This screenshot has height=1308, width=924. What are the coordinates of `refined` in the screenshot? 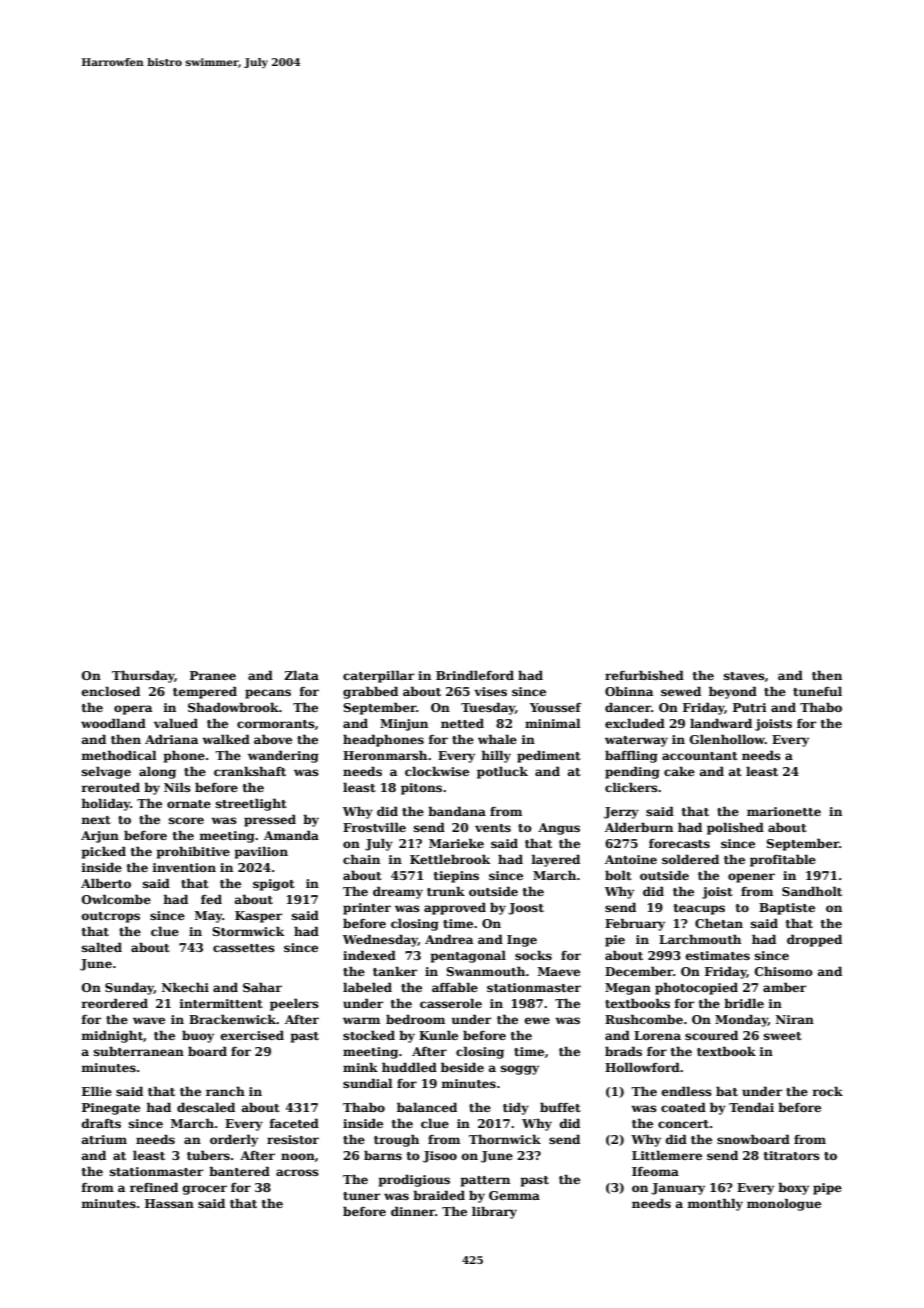 It's located at (154, 1187).
